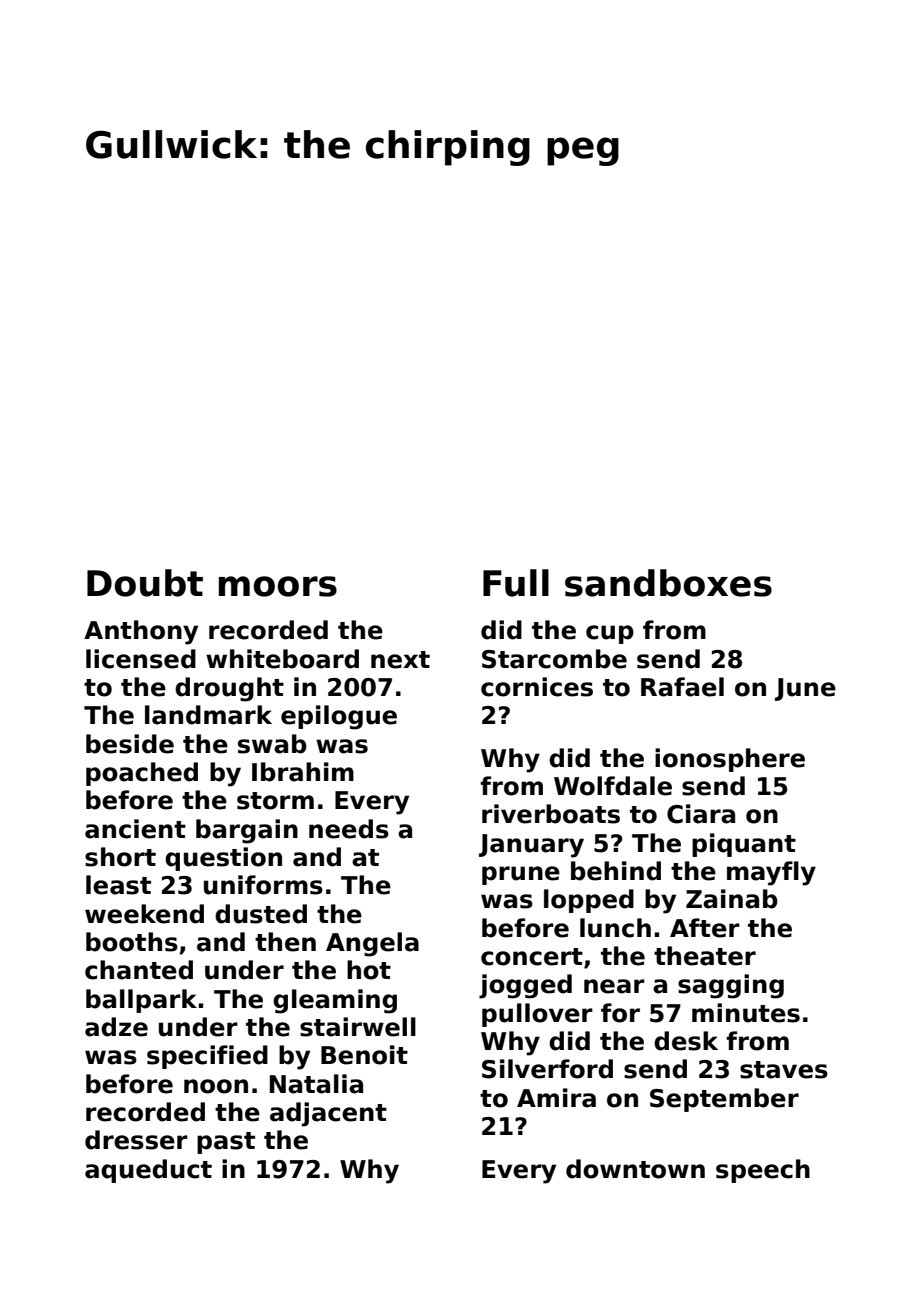  I want to click on Full, so click(516, 583).
